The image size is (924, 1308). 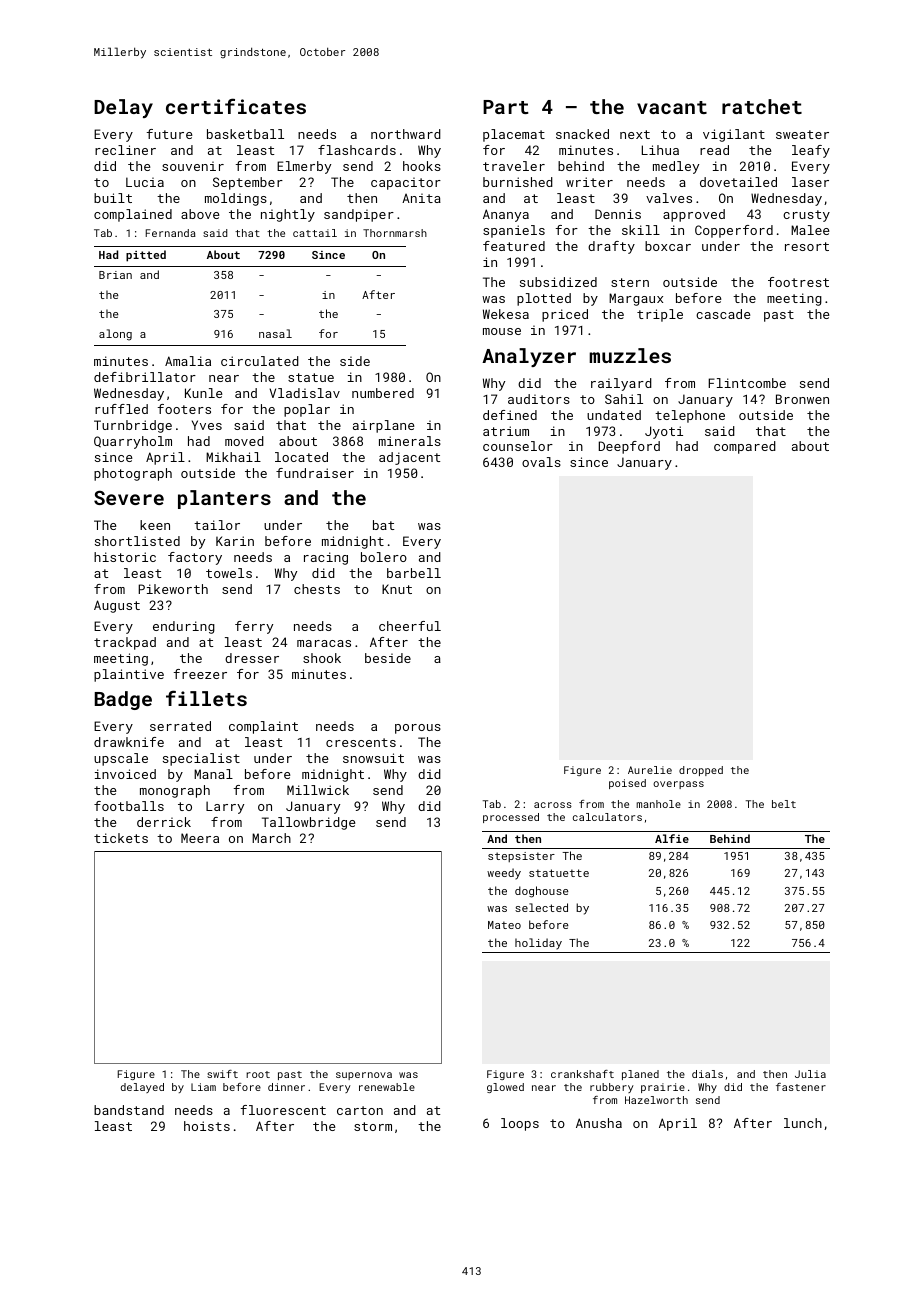 What do you see at coordinates (747, 383) in the screenshot?
I see `Flintcombe` at bounding box center [747, 383].
